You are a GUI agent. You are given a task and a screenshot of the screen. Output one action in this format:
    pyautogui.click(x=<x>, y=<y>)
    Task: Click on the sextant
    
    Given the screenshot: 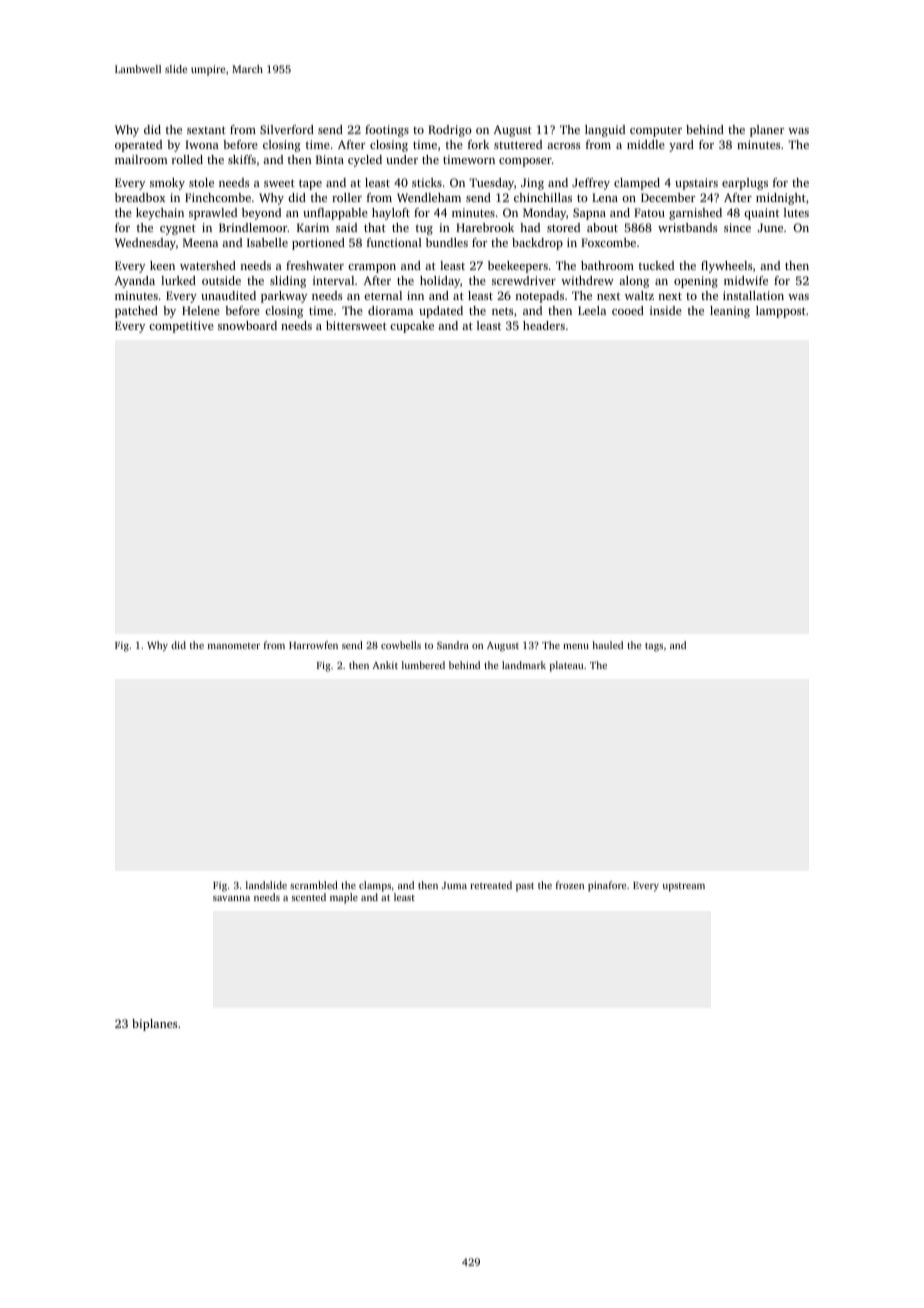 What is the action you would take?
    pyautogui.click(x=206, y=130)
